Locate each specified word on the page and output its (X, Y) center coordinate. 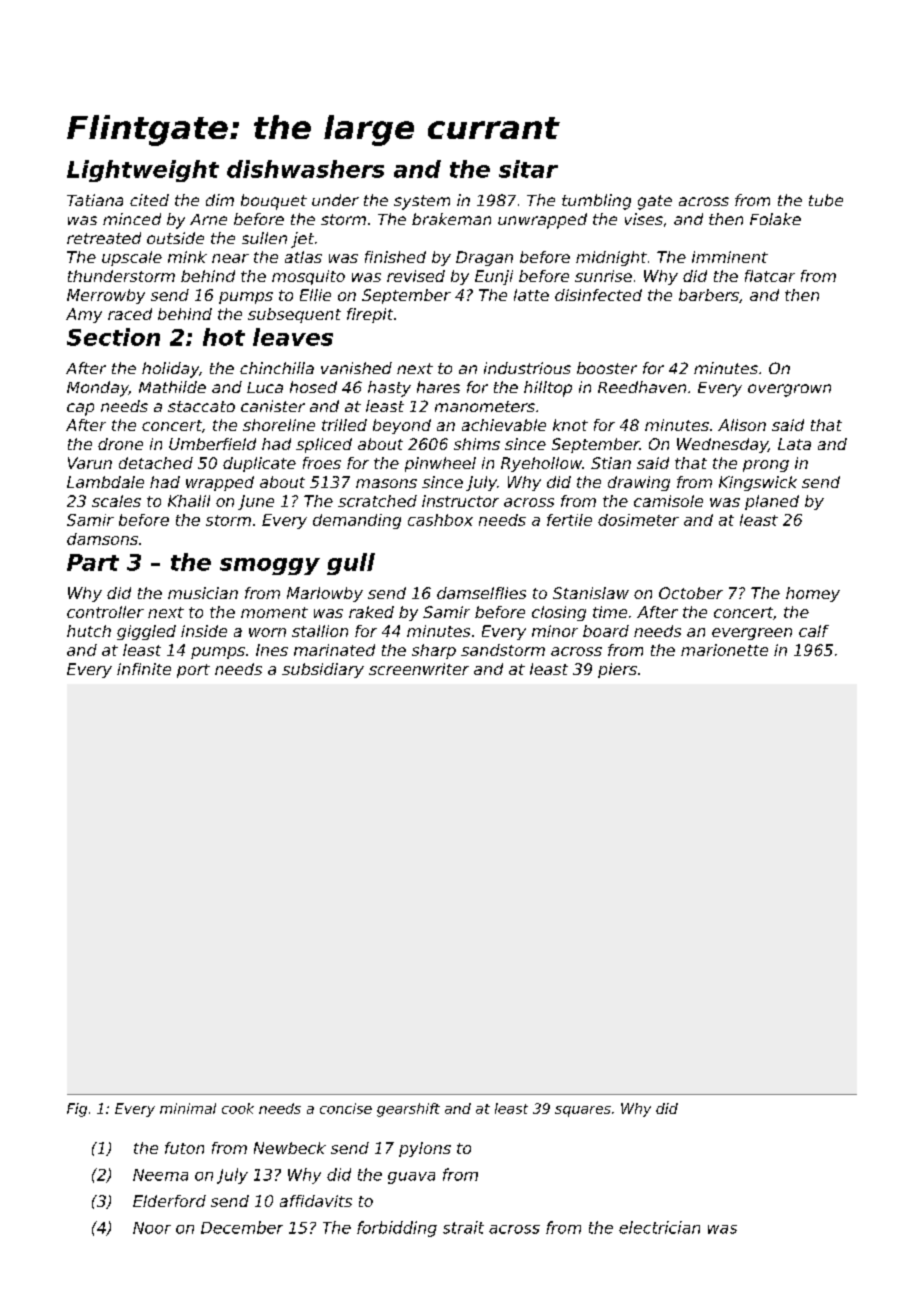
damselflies (481, 593)
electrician (659, 1227)
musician (203, 593)
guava (411, 1178)
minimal (188, 1108)
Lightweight (143, 171)
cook (238, 1108)
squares (583, 1111)
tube (826, 200)
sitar (528, 169)
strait (463, 1227)
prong (766, 466)
